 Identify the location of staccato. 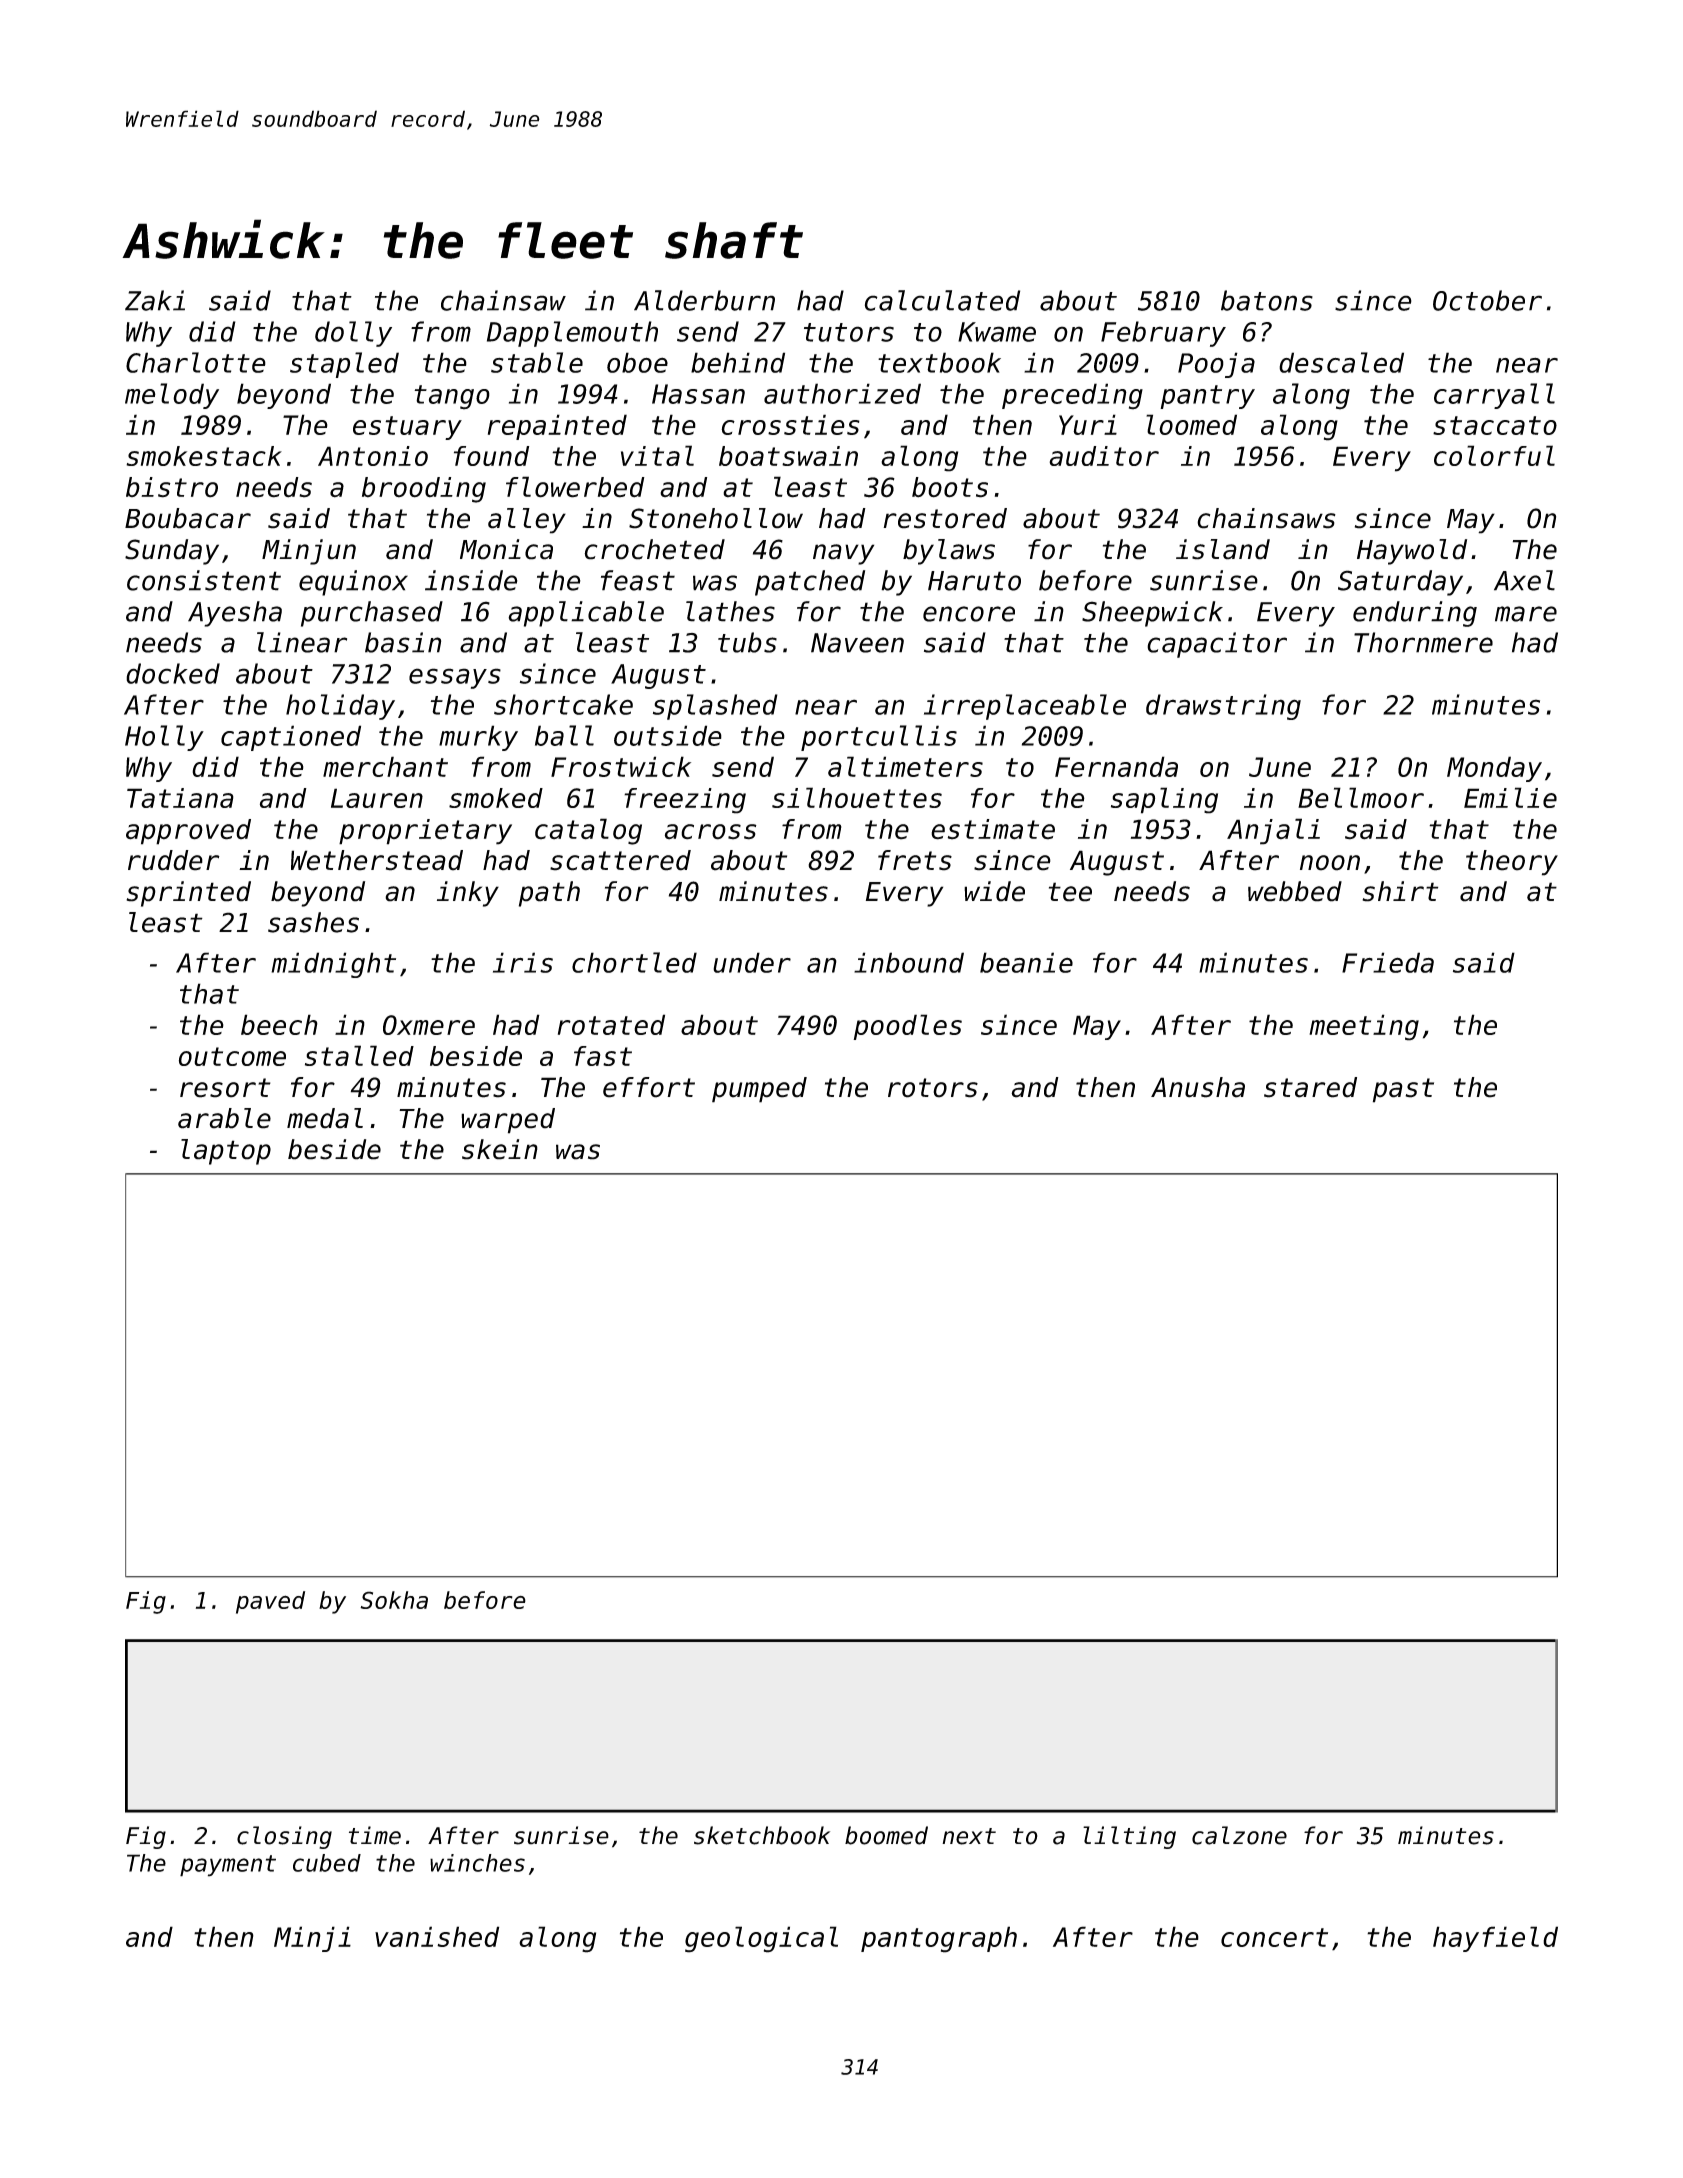
(1495, 425).
